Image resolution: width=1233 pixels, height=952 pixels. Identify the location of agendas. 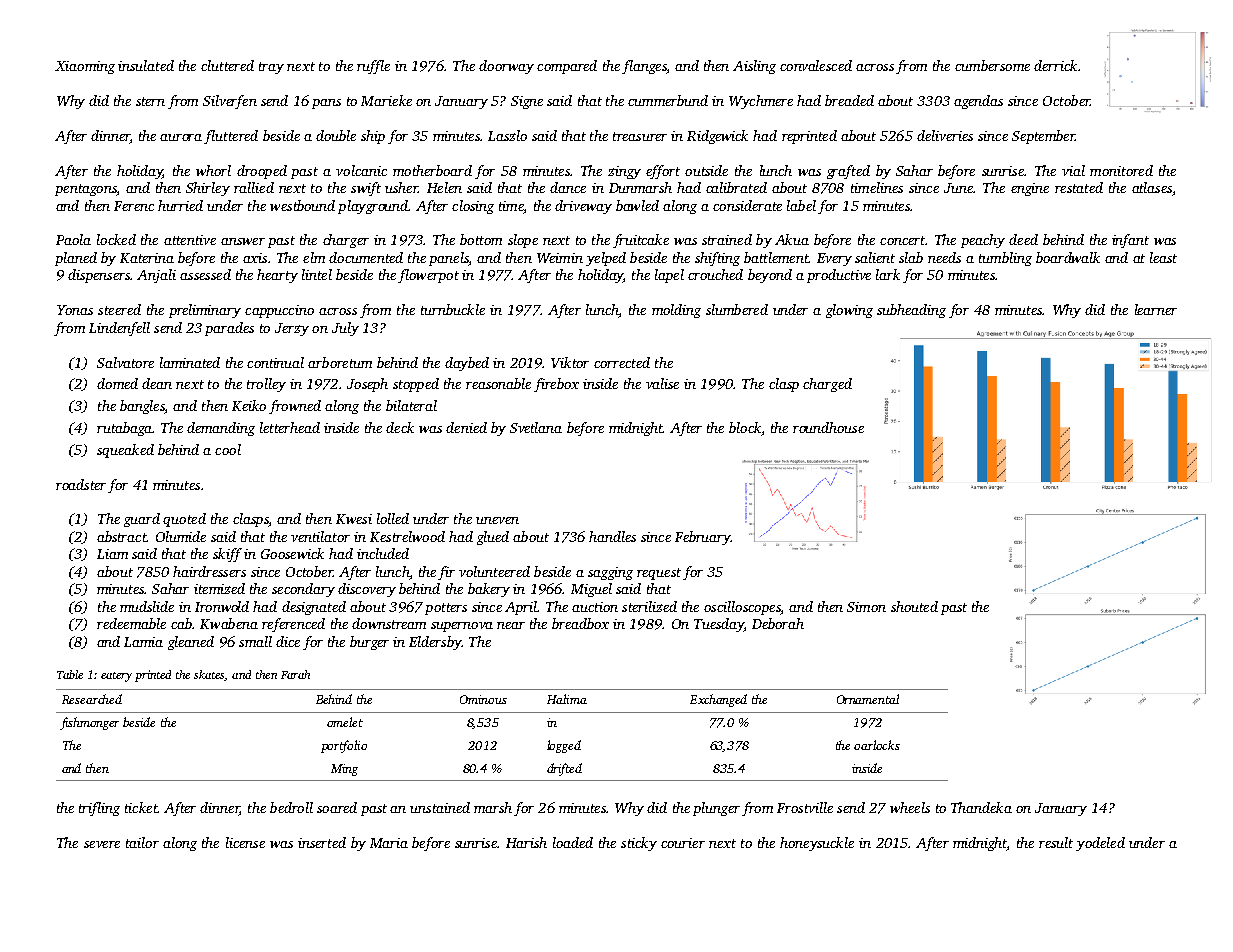
(978, 102).
